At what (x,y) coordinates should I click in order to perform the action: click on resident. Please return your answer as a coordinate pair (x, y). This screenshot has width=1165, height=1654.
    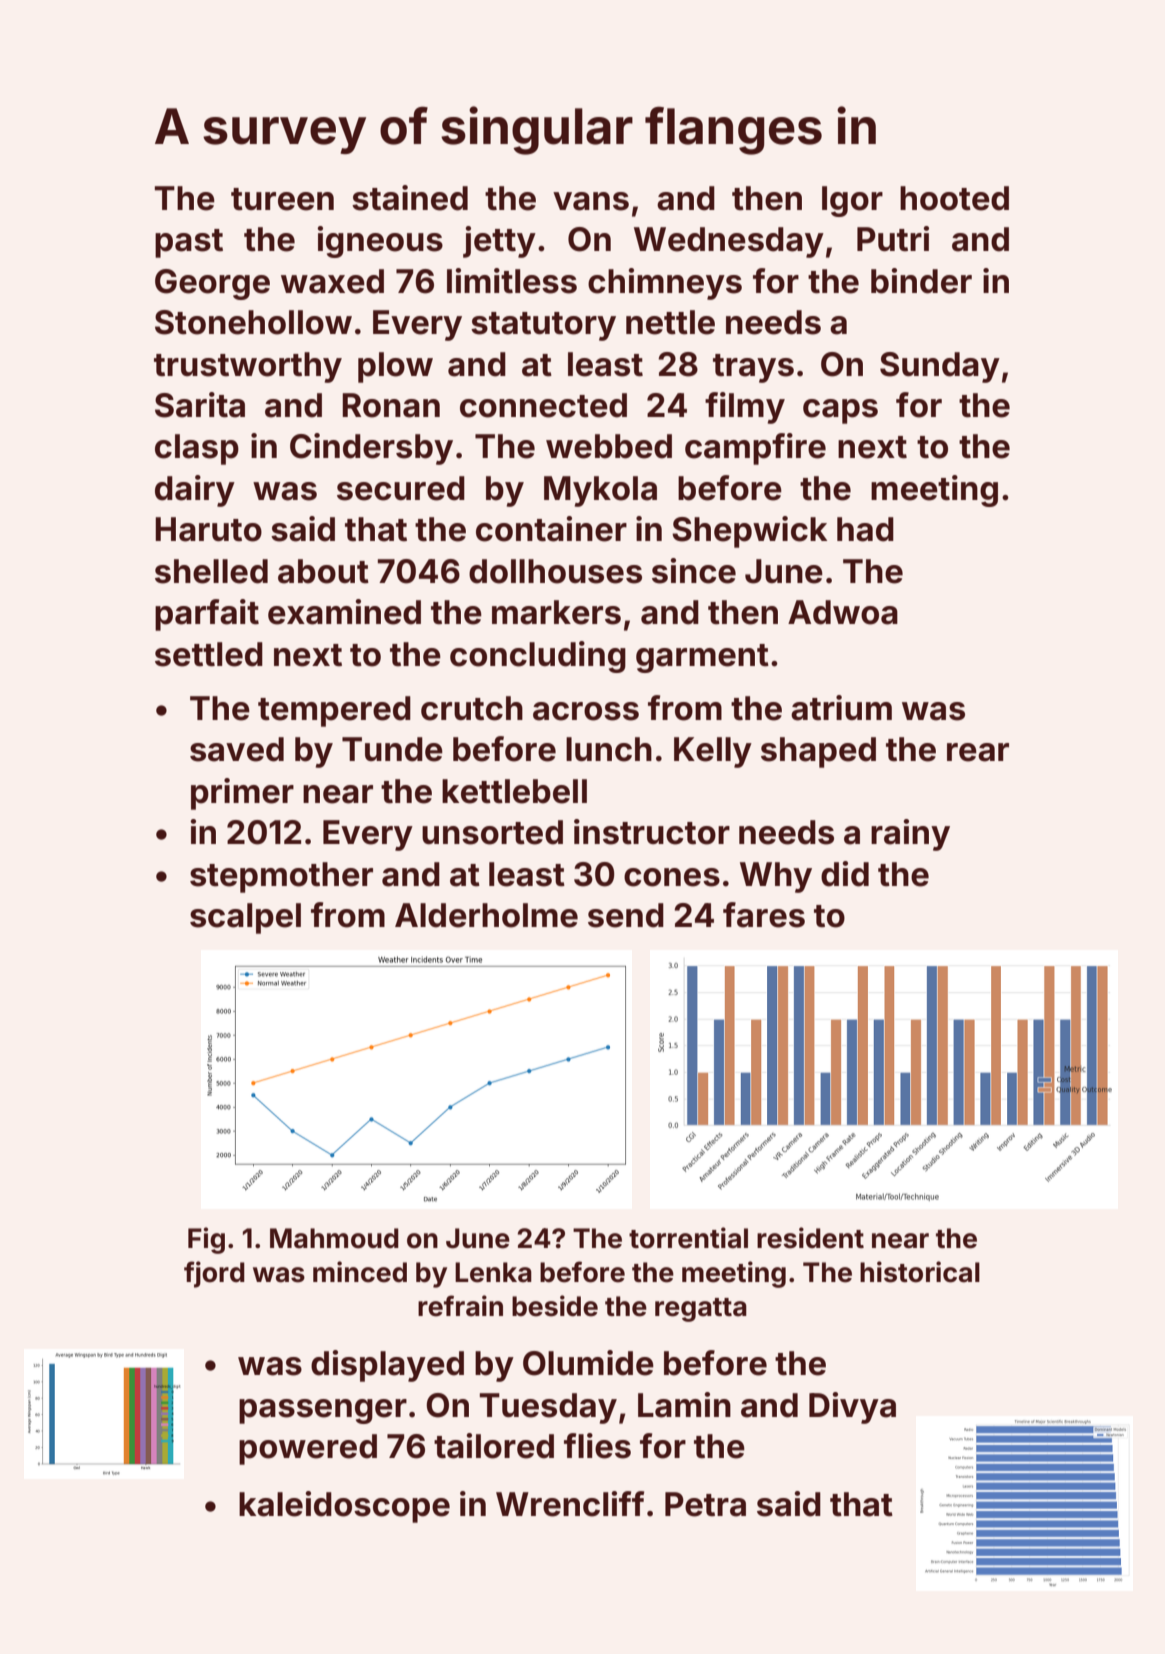
    Looking at the image, I should click on (810, 1238).
